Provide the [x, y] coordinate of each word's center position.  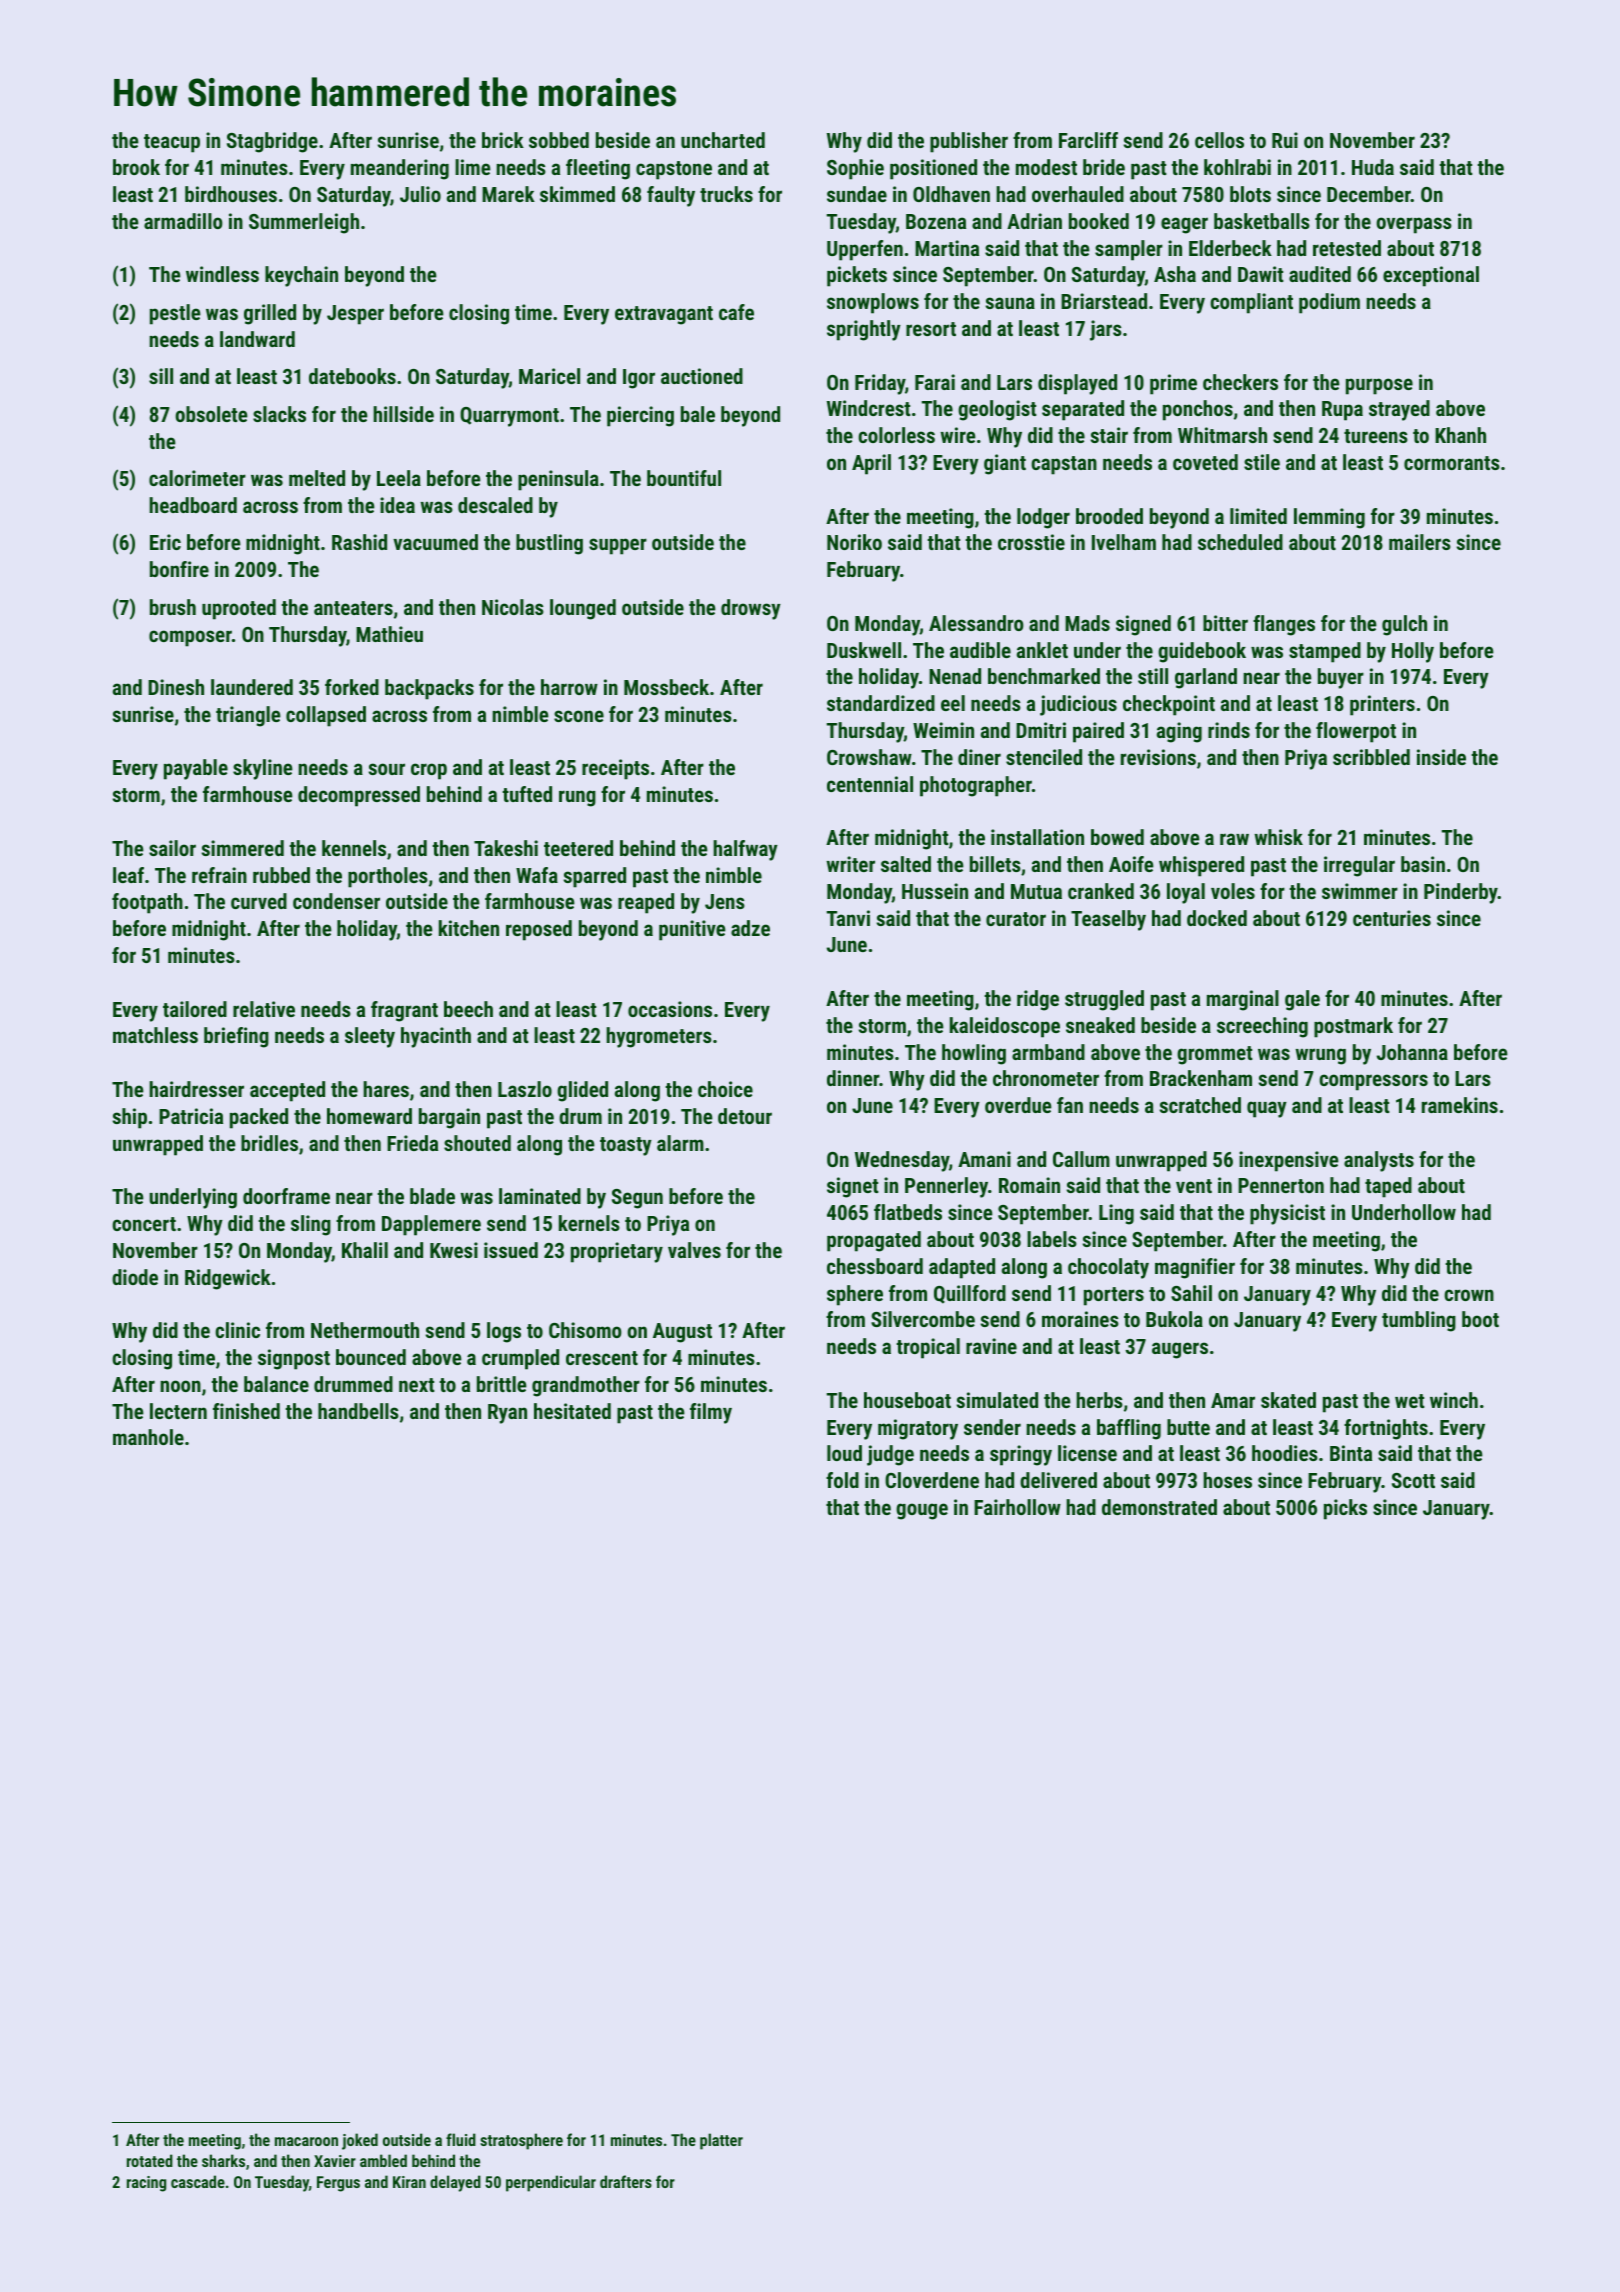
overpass [1414, 225]
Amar [1233, 1400]
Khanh [1460, 435]
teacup [172, 143]
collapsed [326, 716]
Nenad [955, 676]
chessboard [875, 1266]
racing [146, 2184]
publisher [969, 142]
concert [144, 1224]
